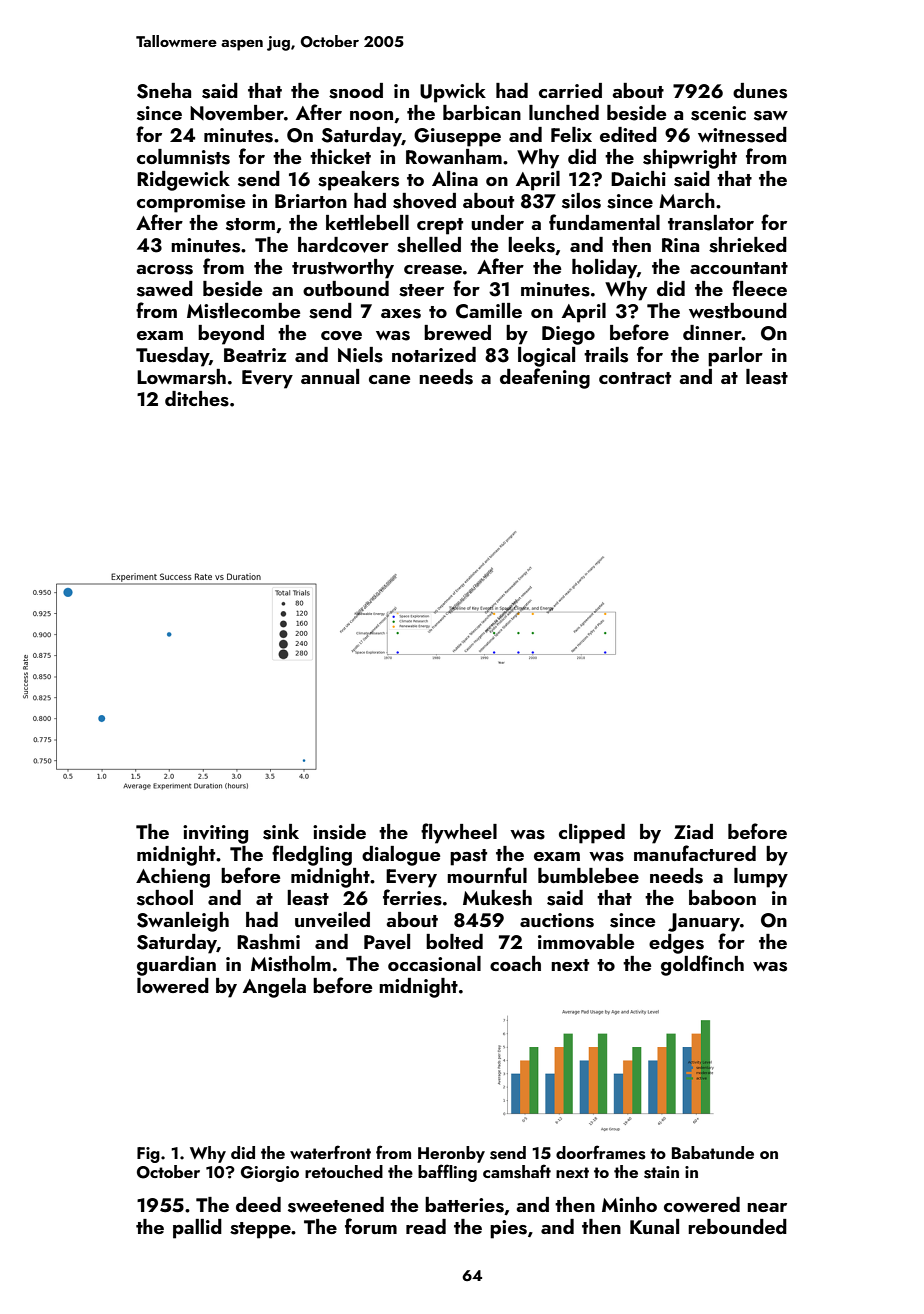 This page has height=1314, width=924. I want to click on snood, so click(356, 91).
